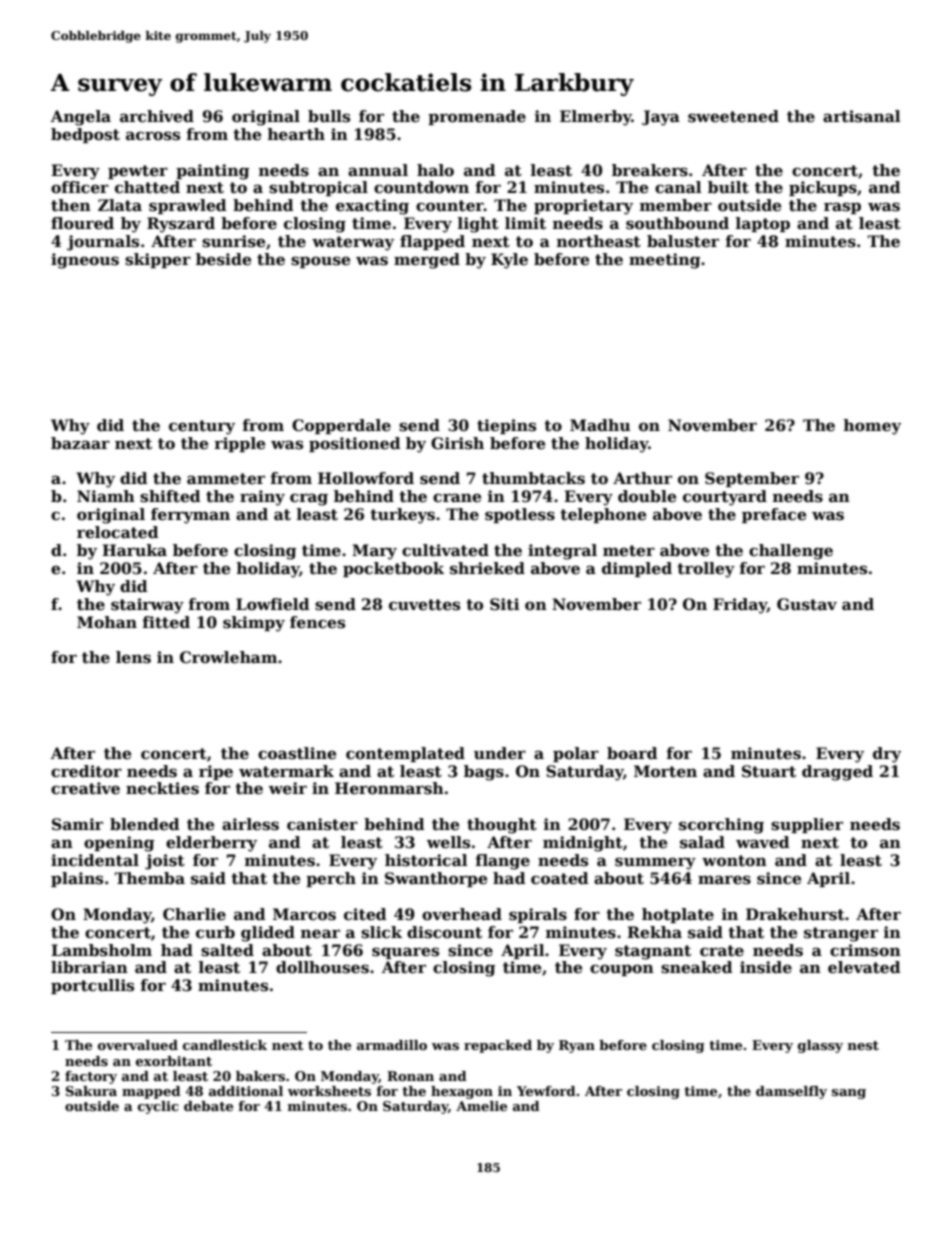 The image size is (952, 1233). What do you see at coordinates (665, 261) in the screenshot?
I see `meeting` at bounding box center [665, 261].
